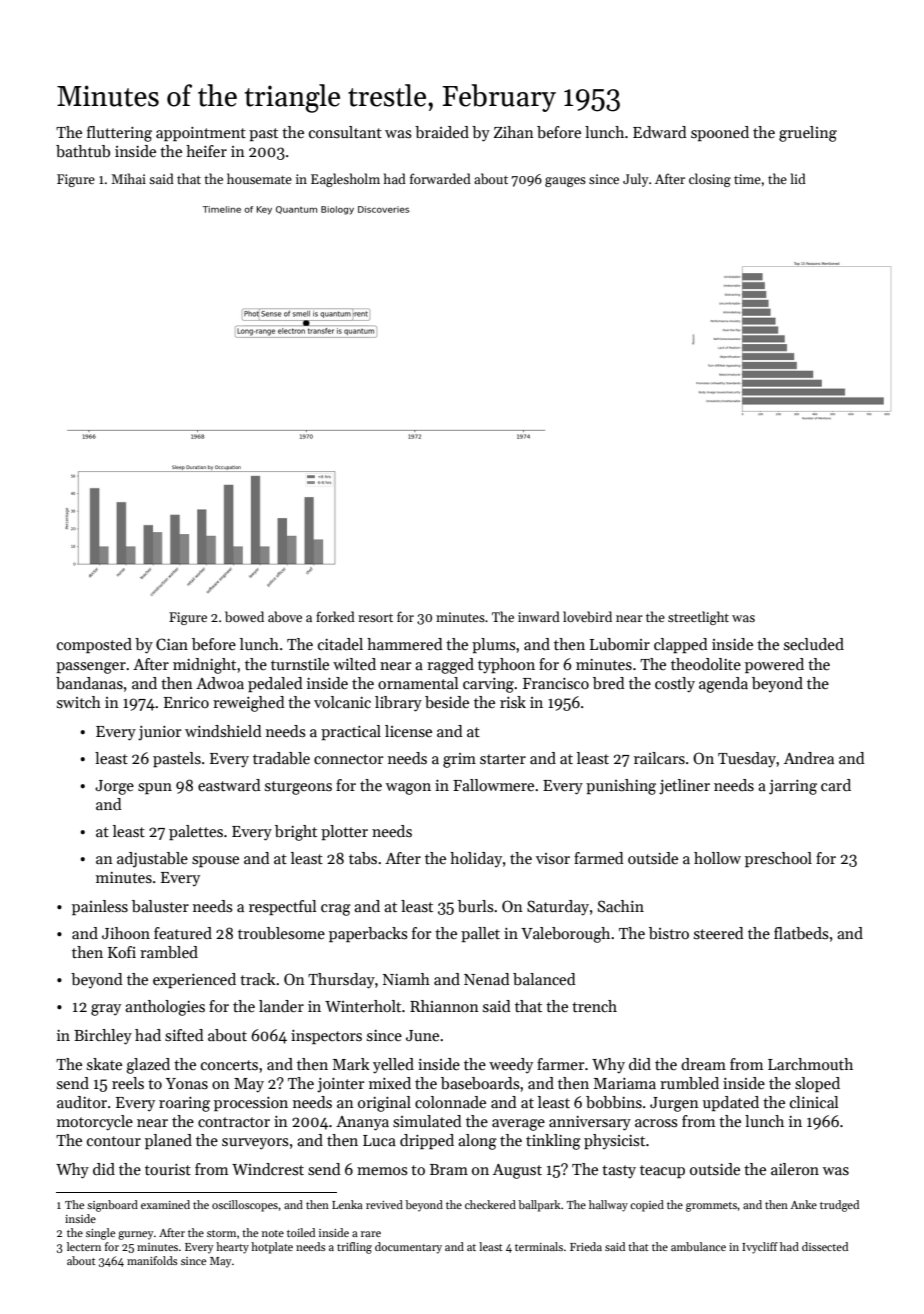 This screenshot has height=1314, width=924. I want to click on forwarded, so click(440, 178).
